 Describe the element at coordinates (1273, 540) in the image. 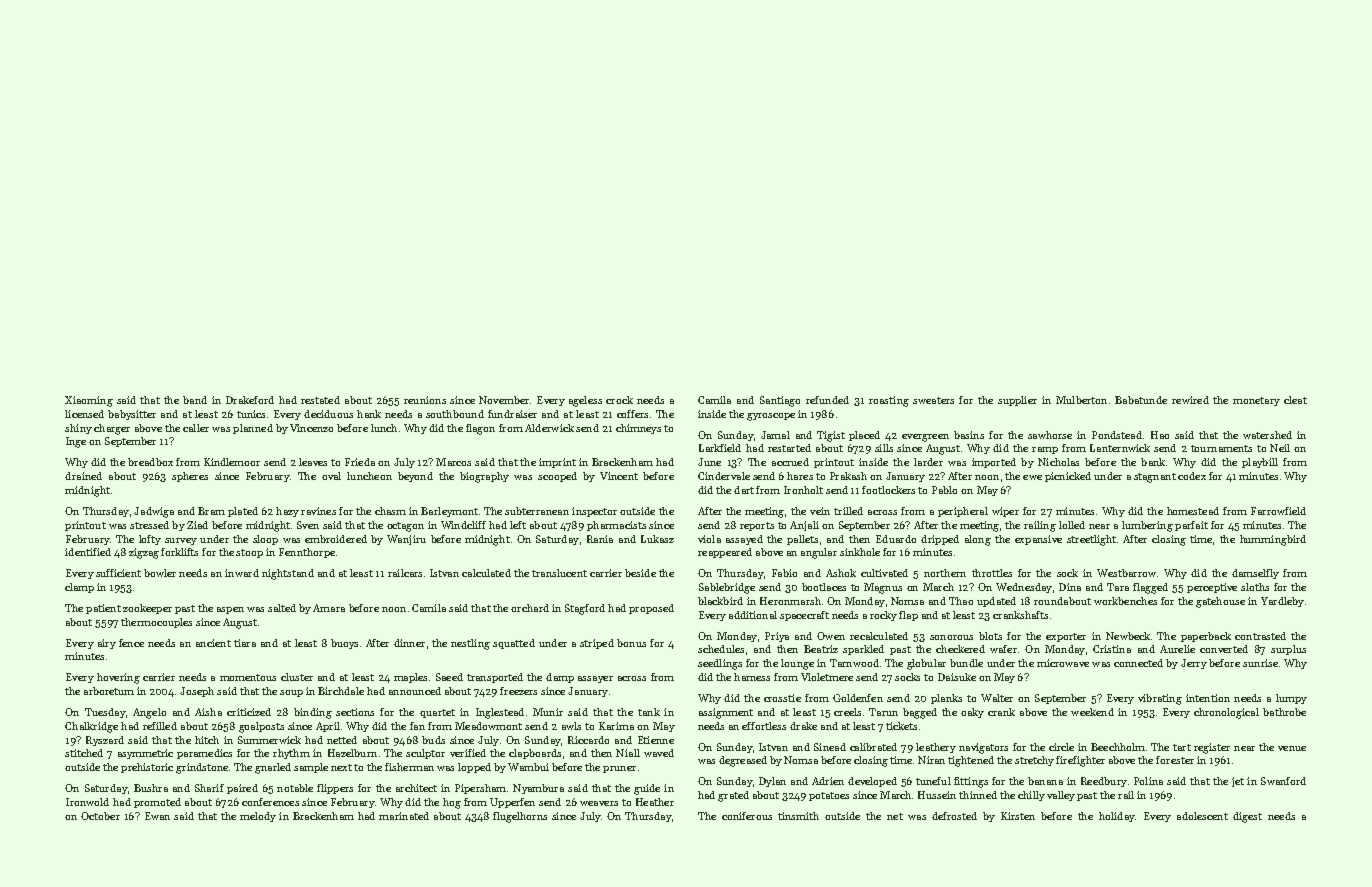

I see `hummingbird` at that location.
